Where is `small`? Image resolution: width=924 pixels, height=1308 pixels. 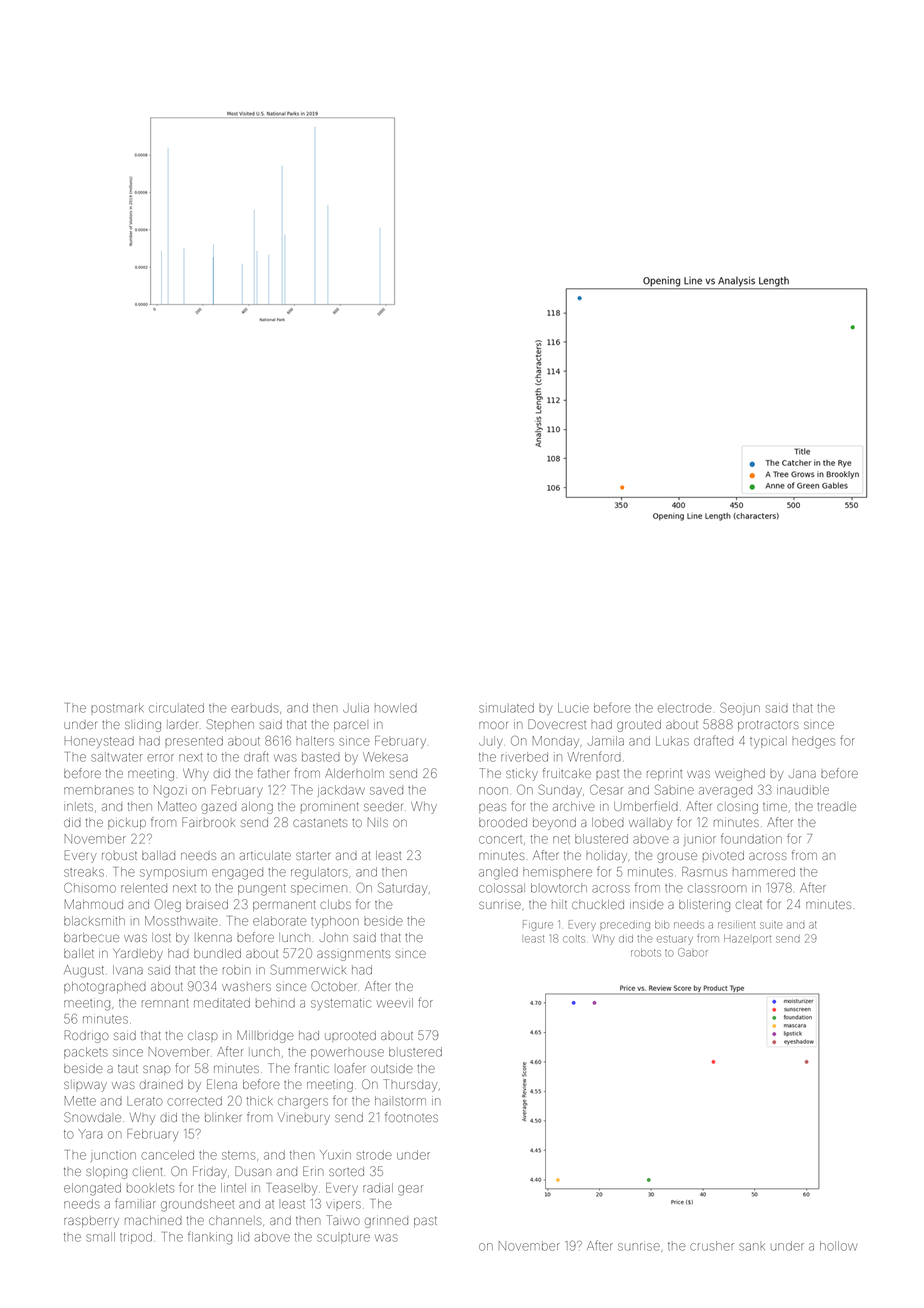 small is located at coordinates (100, 1237).
